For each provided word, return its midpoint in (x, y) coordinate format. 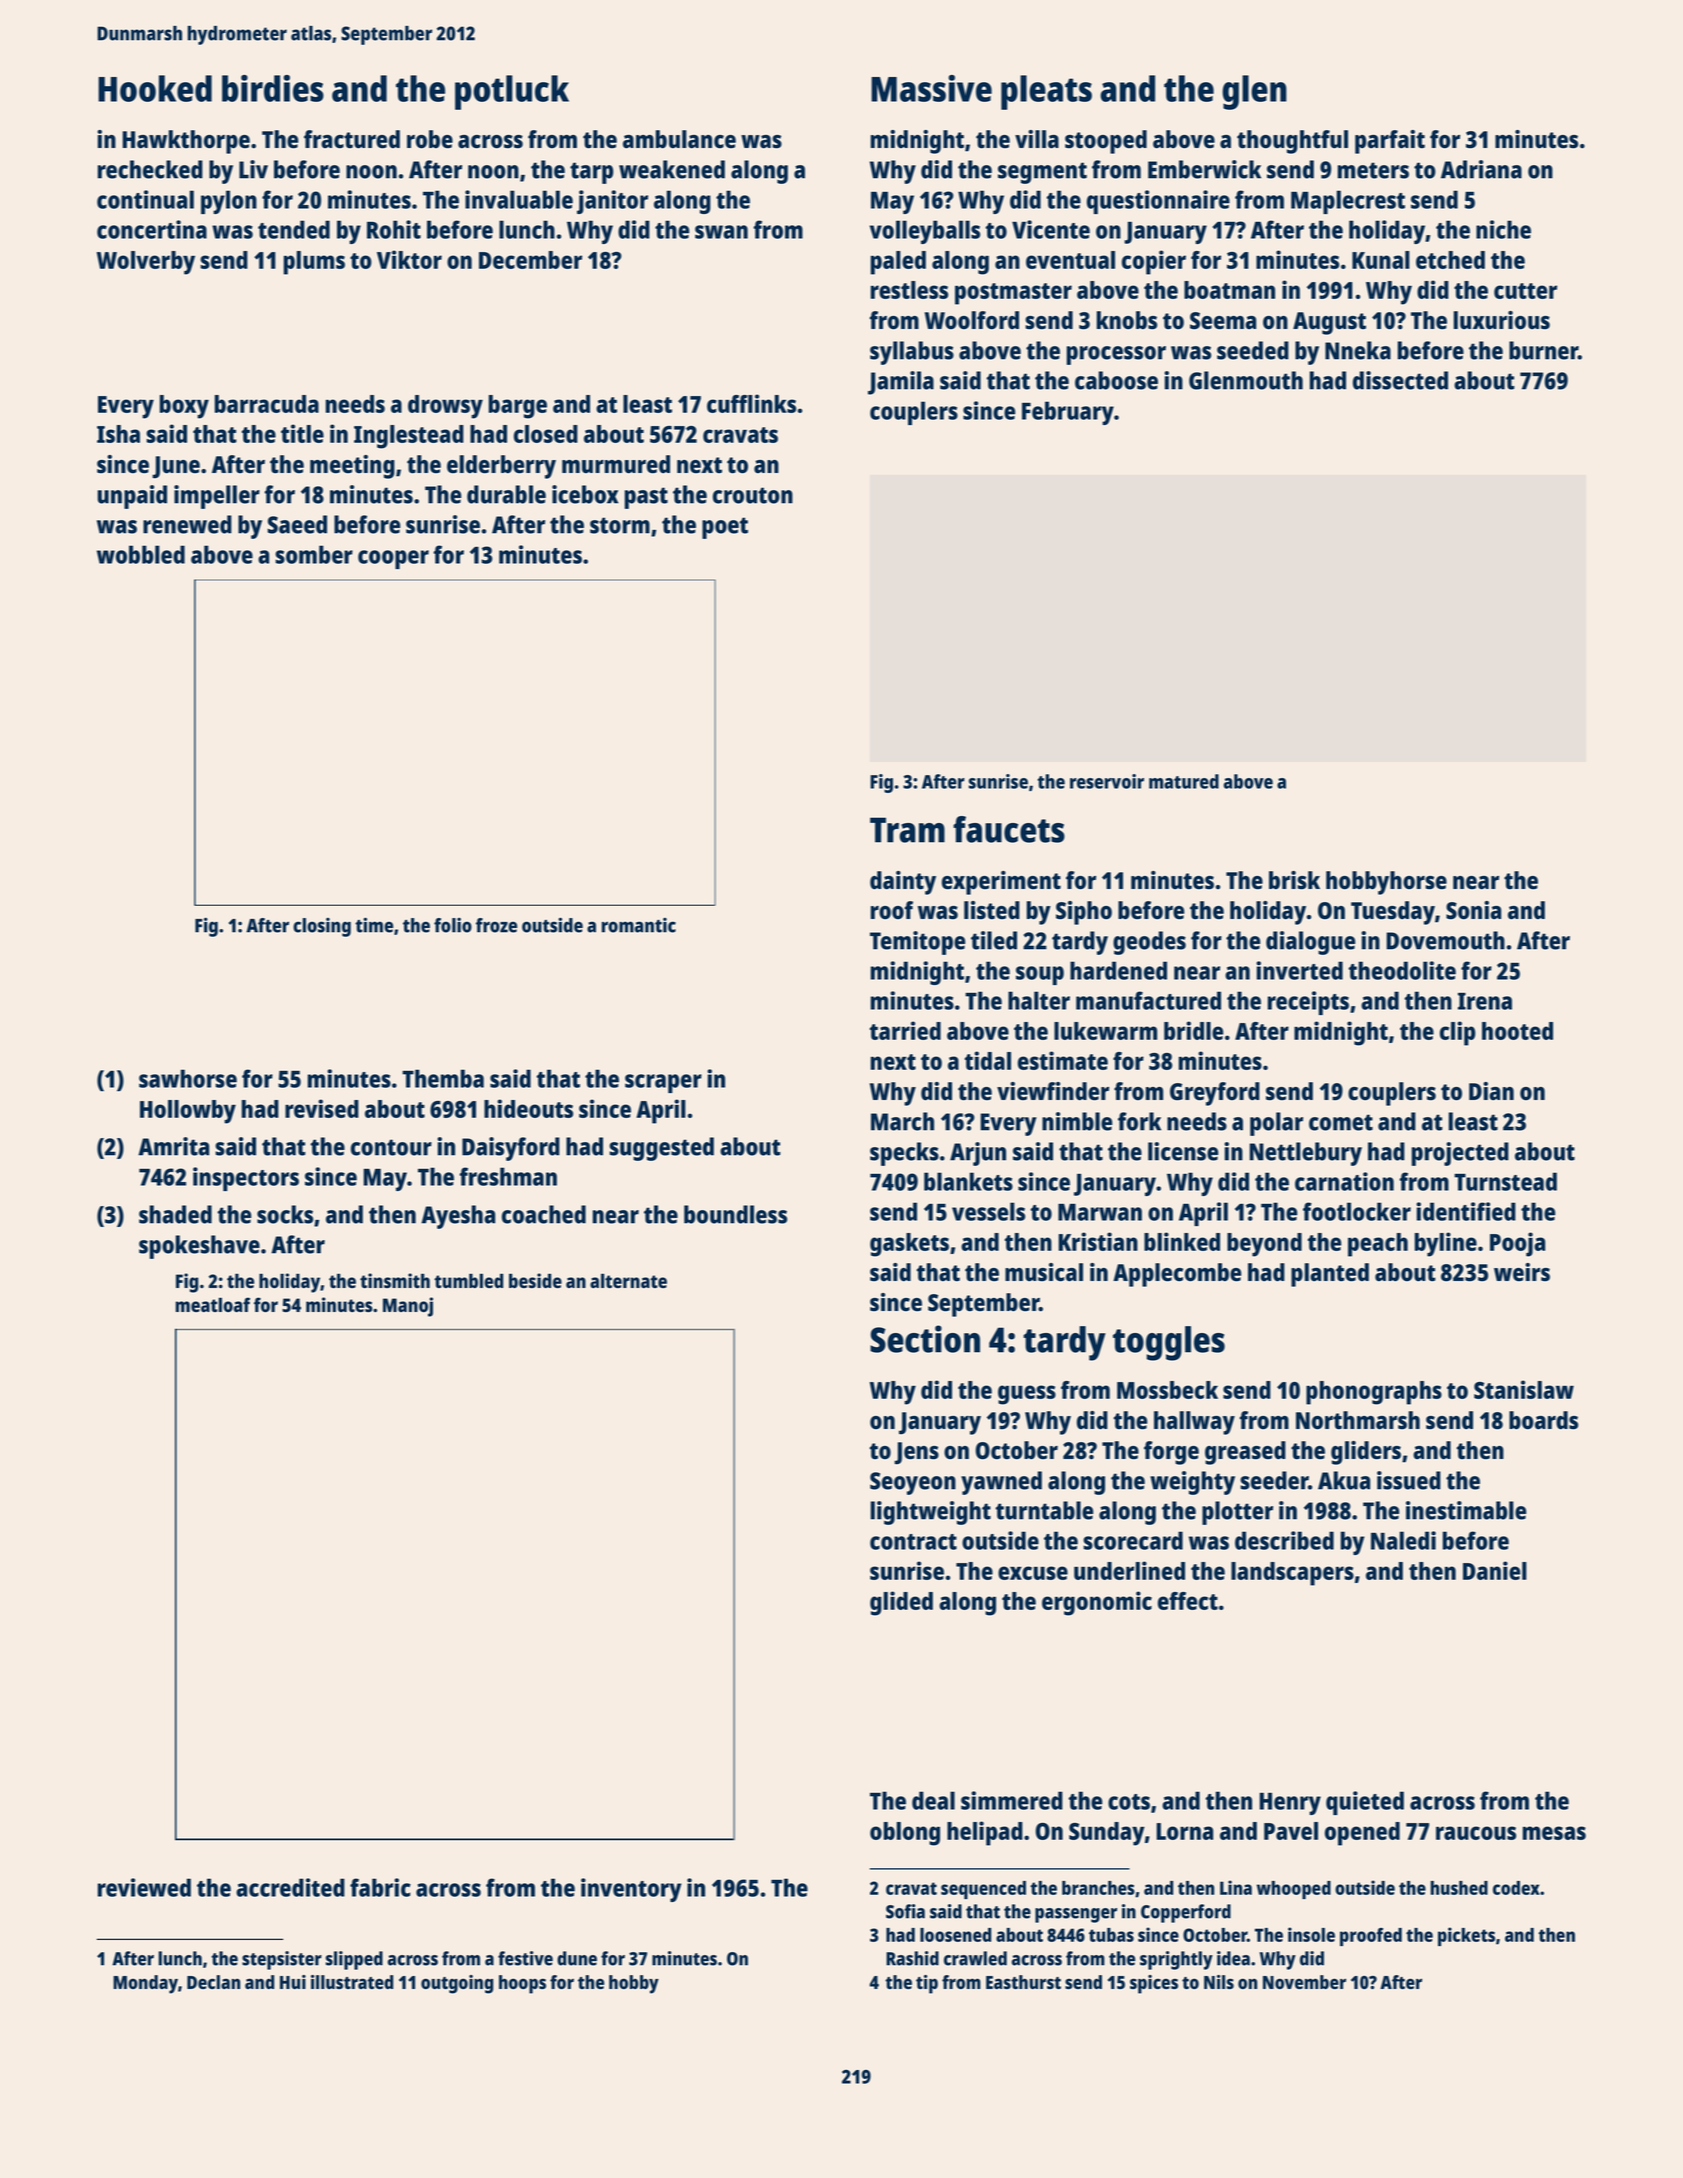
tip (927, 1984)
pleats (1046, 92)
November (1304, 1982)
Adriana (1481, 169)
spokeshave (199, 1247)
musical (1044, 1272)
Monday (145, 1984)
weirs (1522, 1272)
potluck (512, 92)
